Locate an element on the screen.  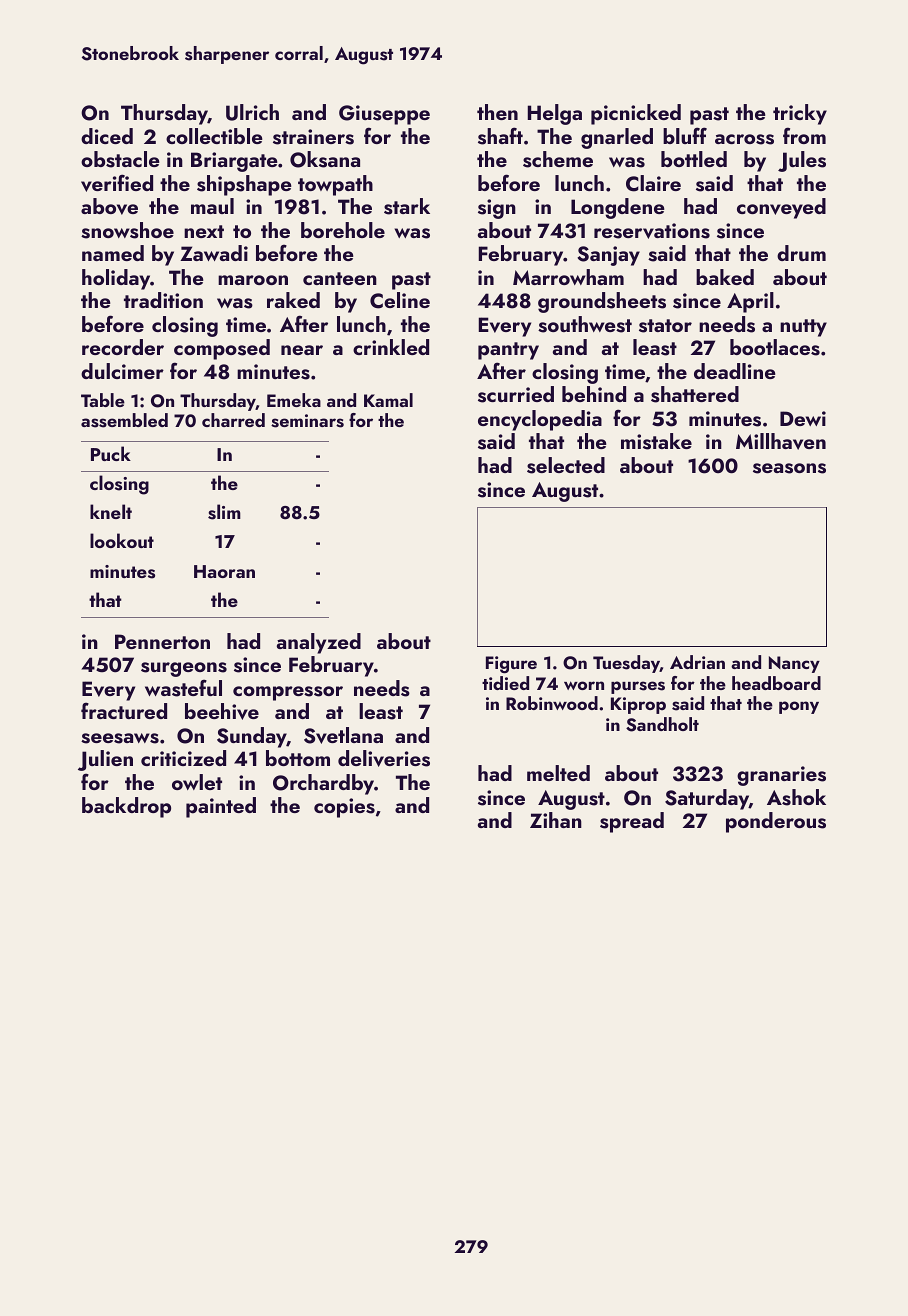
Saturday is located at coordinates (707, 799).
